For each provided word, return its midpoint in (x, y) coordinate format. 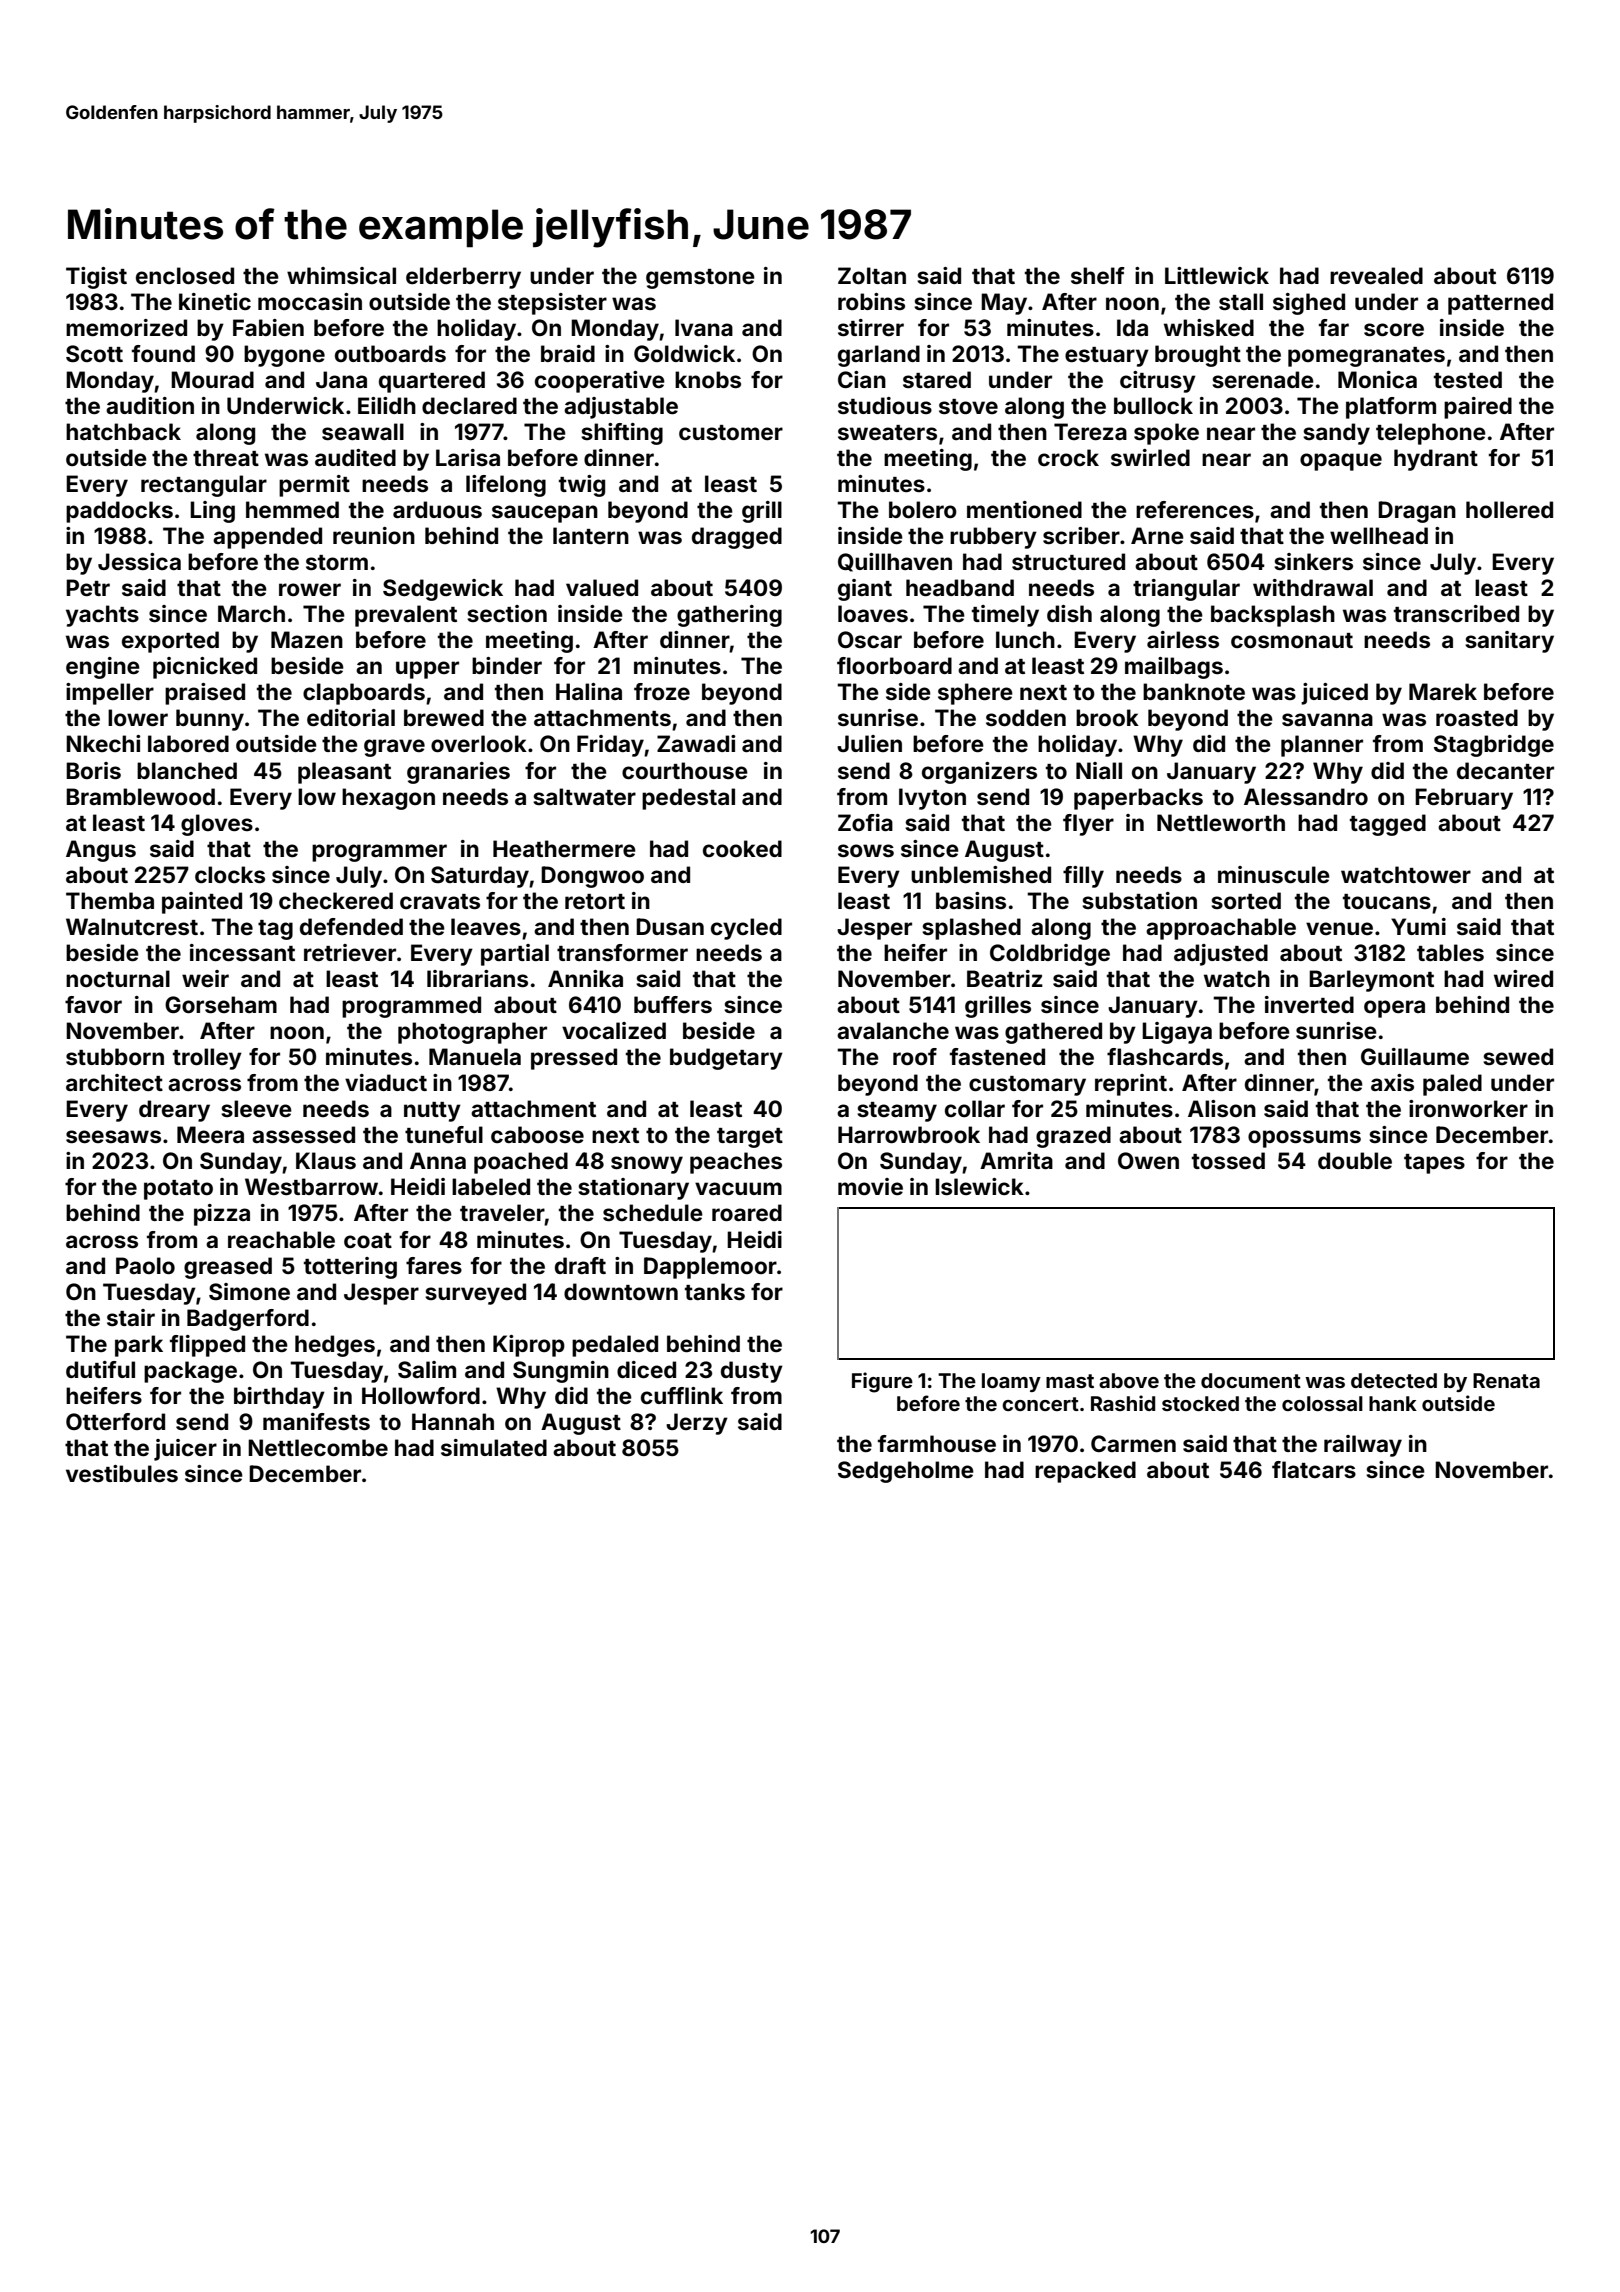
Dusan (670, 926)
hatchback (123, 431)
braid (568, 353)
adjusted (1221, 955)
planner (1322, 746)
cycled (746, 929)
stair (131, 1317)
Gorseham (221, 1004)
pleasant (344, 773)
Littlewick (1217, 275)
